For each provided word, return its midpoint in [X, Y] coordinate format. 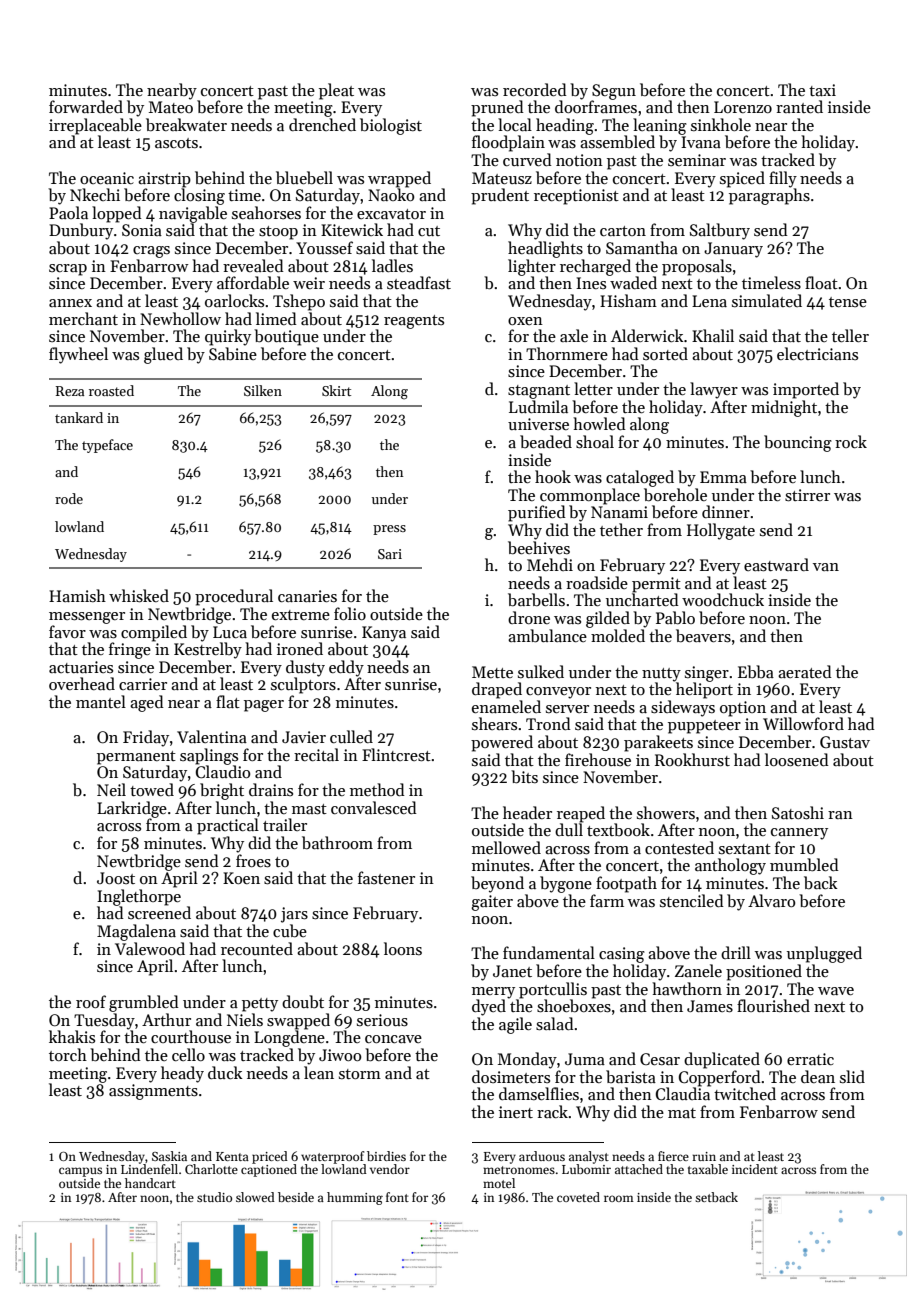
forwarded [86, 106]
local [515, 124]
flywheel [78, 355]
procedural [234, 597]
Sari [390, 554]
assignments [153, 1092]
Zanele [698, 970]
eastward [776, 565]
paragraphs [769, 196]
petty [260, 1005]
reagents [414, 322]
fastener [386, 877]
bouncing [798, 443]
